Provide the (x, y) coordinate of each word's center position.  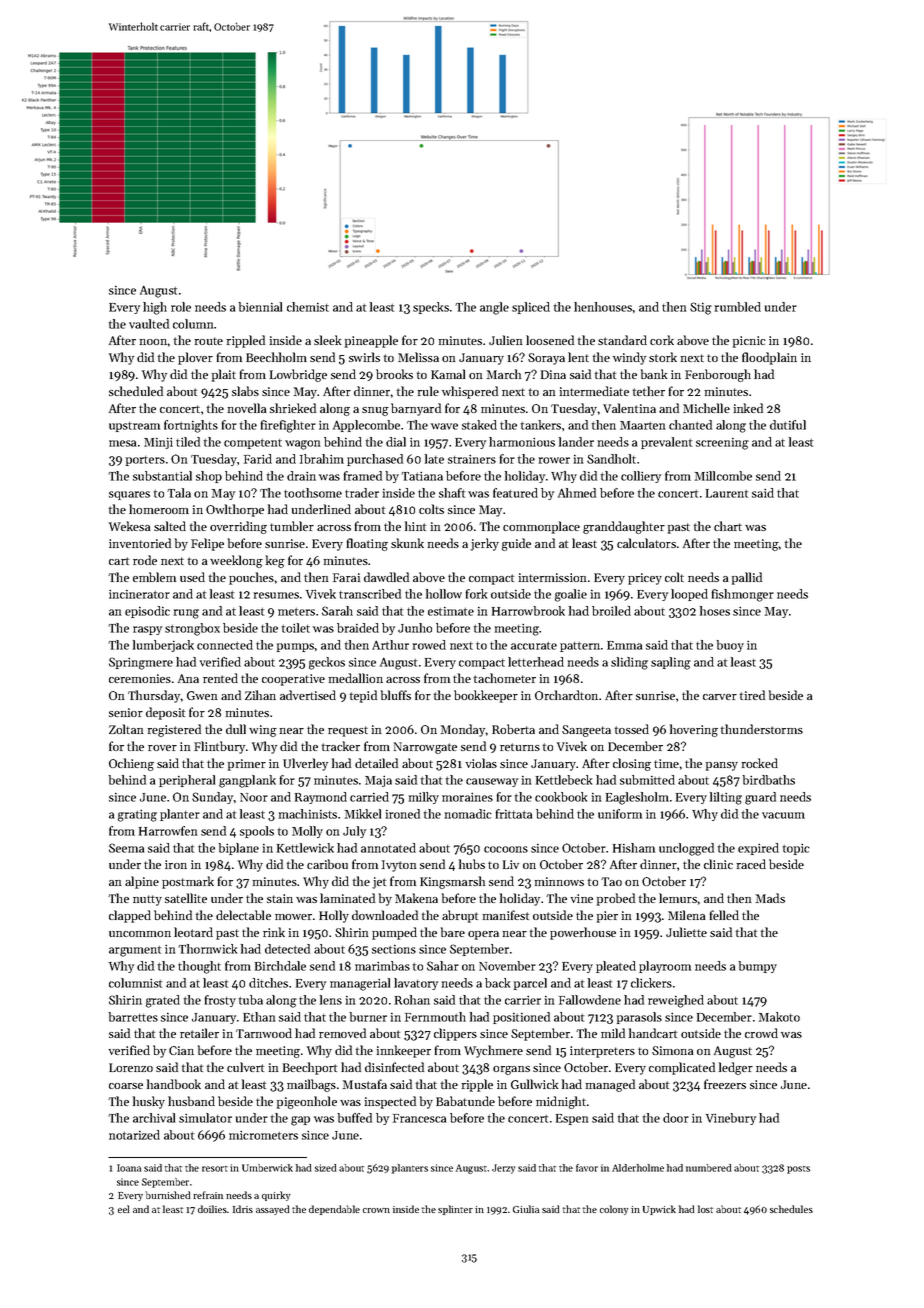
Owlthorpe (235, 510)
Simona (673, 1050)
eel (124, 1209)
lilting (726, 798)
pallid (747, 578)
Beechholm (276, 357)
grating (137, 816)
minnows (559, 881)
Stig (701, 308)
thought (199, 967)
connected (225, 645)
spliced (531, 308)
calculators (646, 543)
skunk (407, 543)
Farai (346, 577)
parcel (530, 984)
